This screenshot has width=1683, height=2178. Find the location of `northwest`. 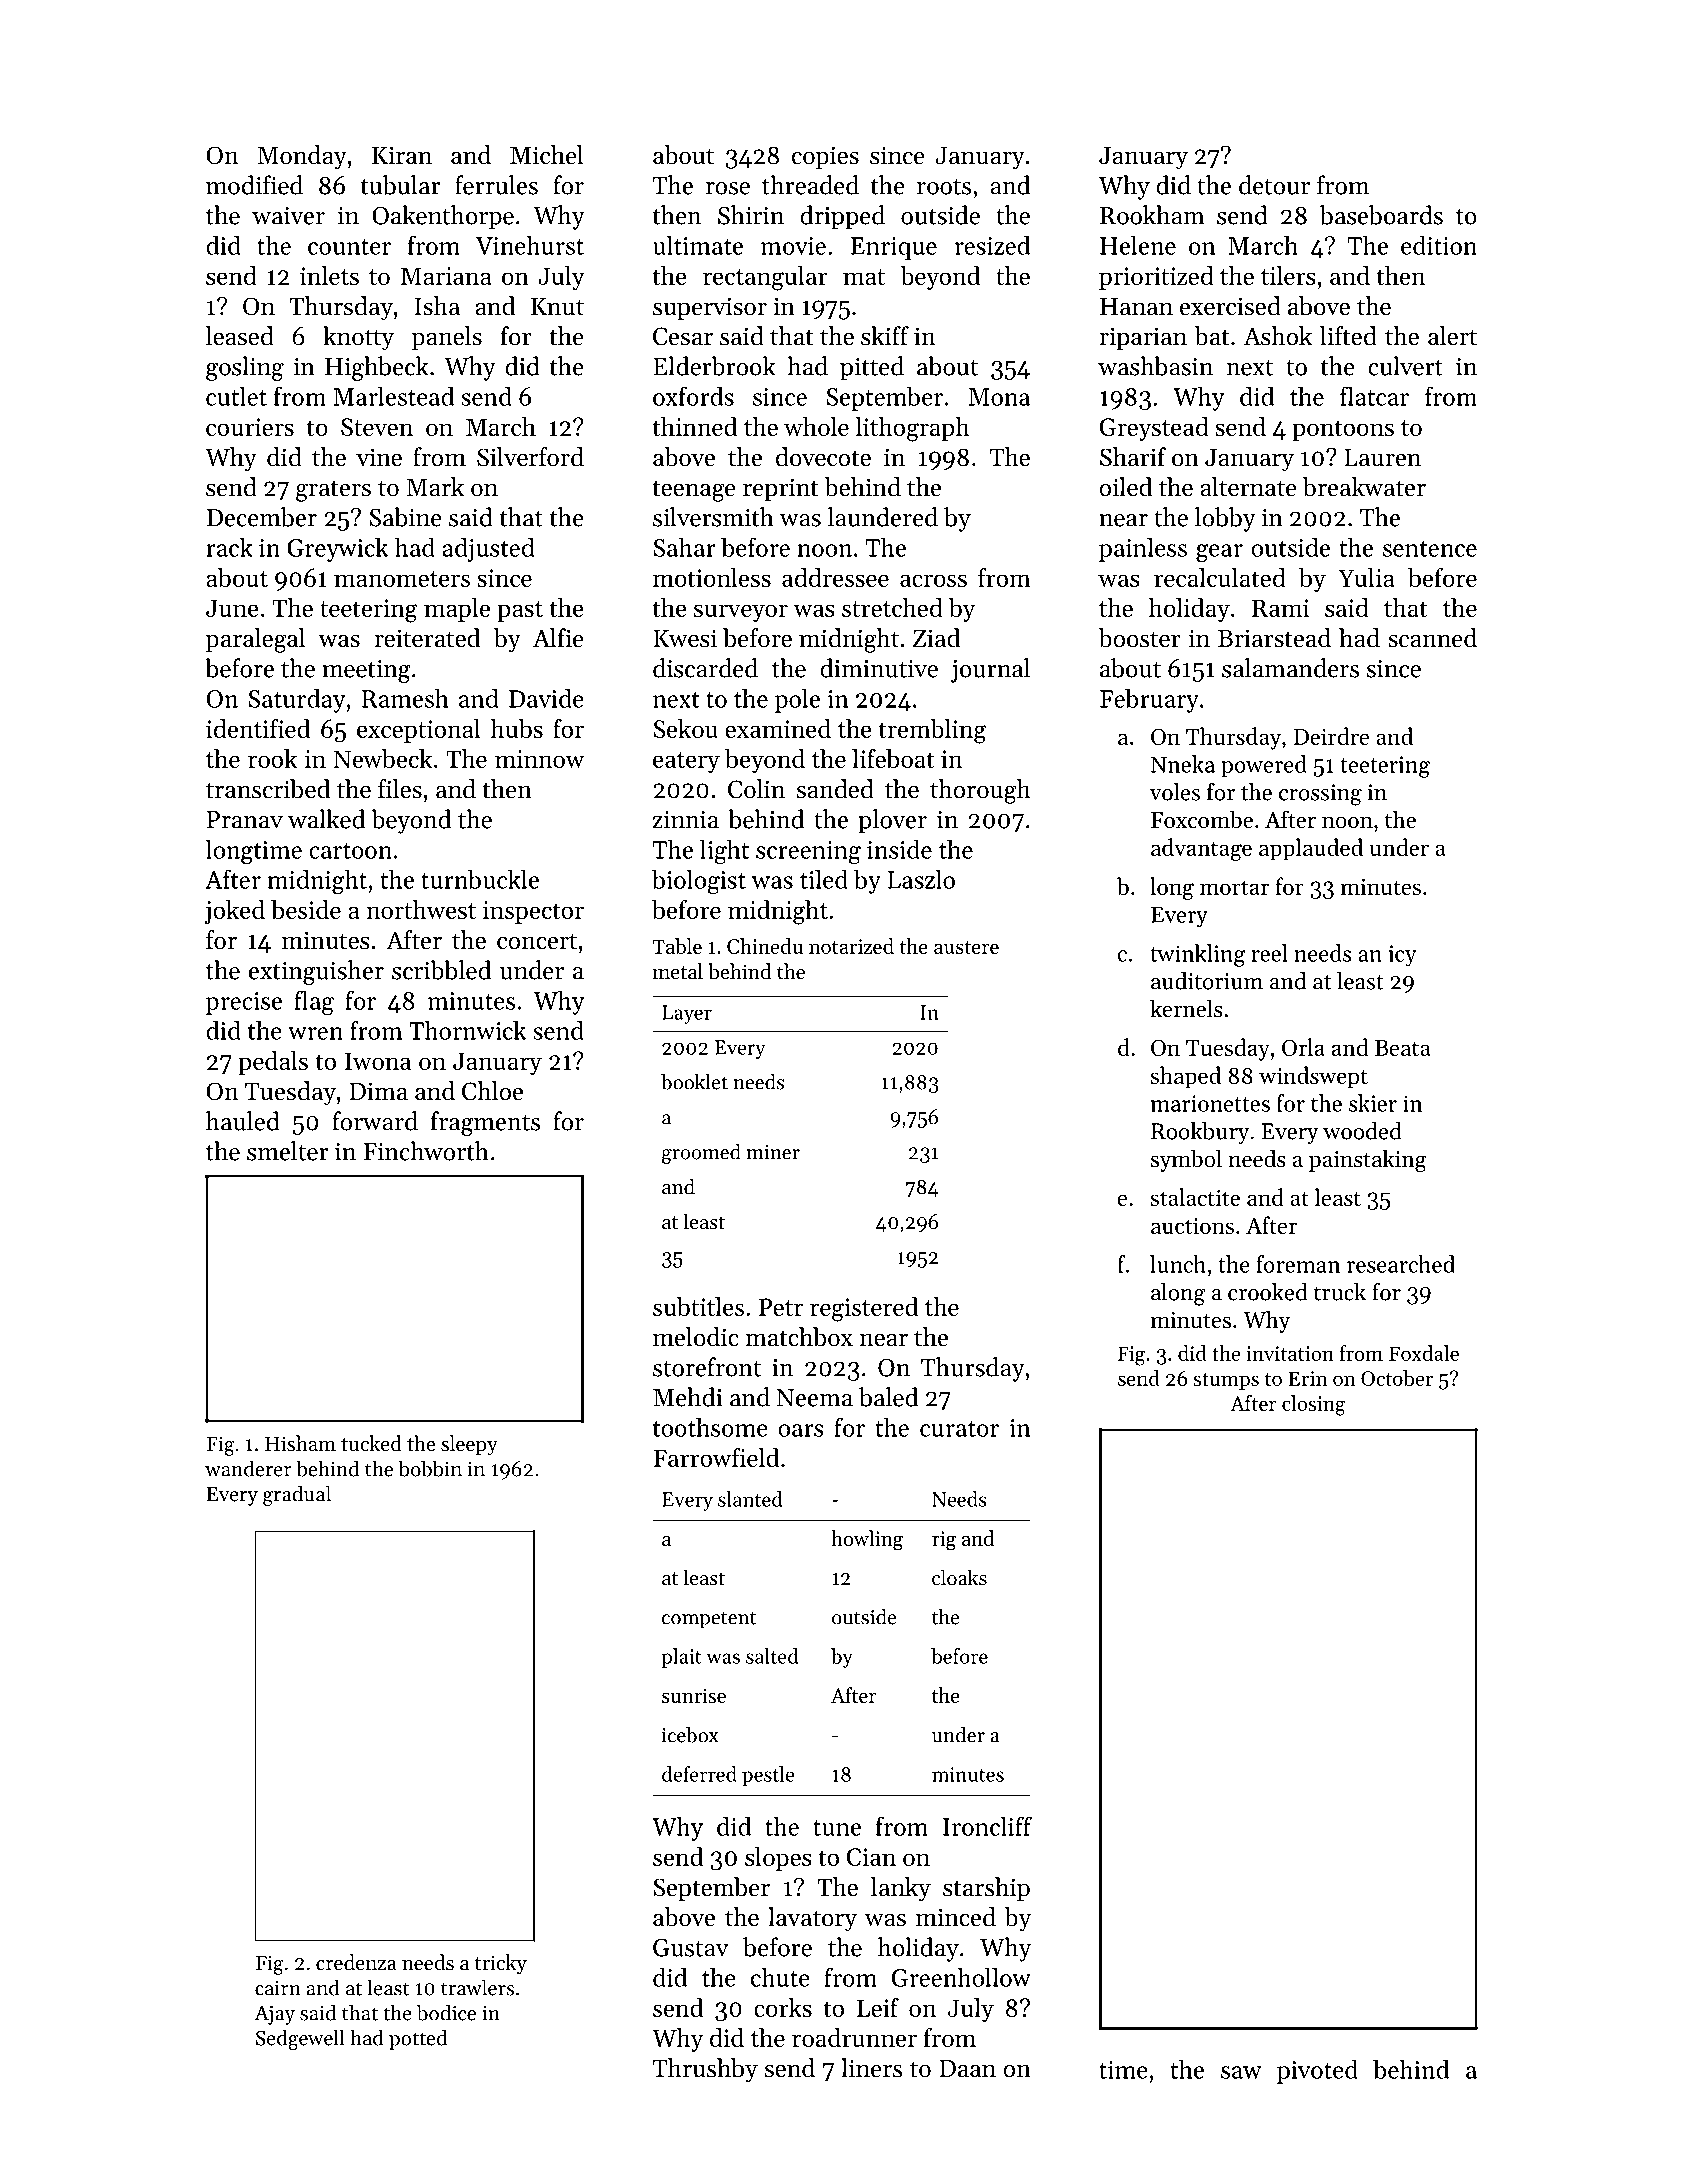

northwest is located at coordinates (421, 909).
